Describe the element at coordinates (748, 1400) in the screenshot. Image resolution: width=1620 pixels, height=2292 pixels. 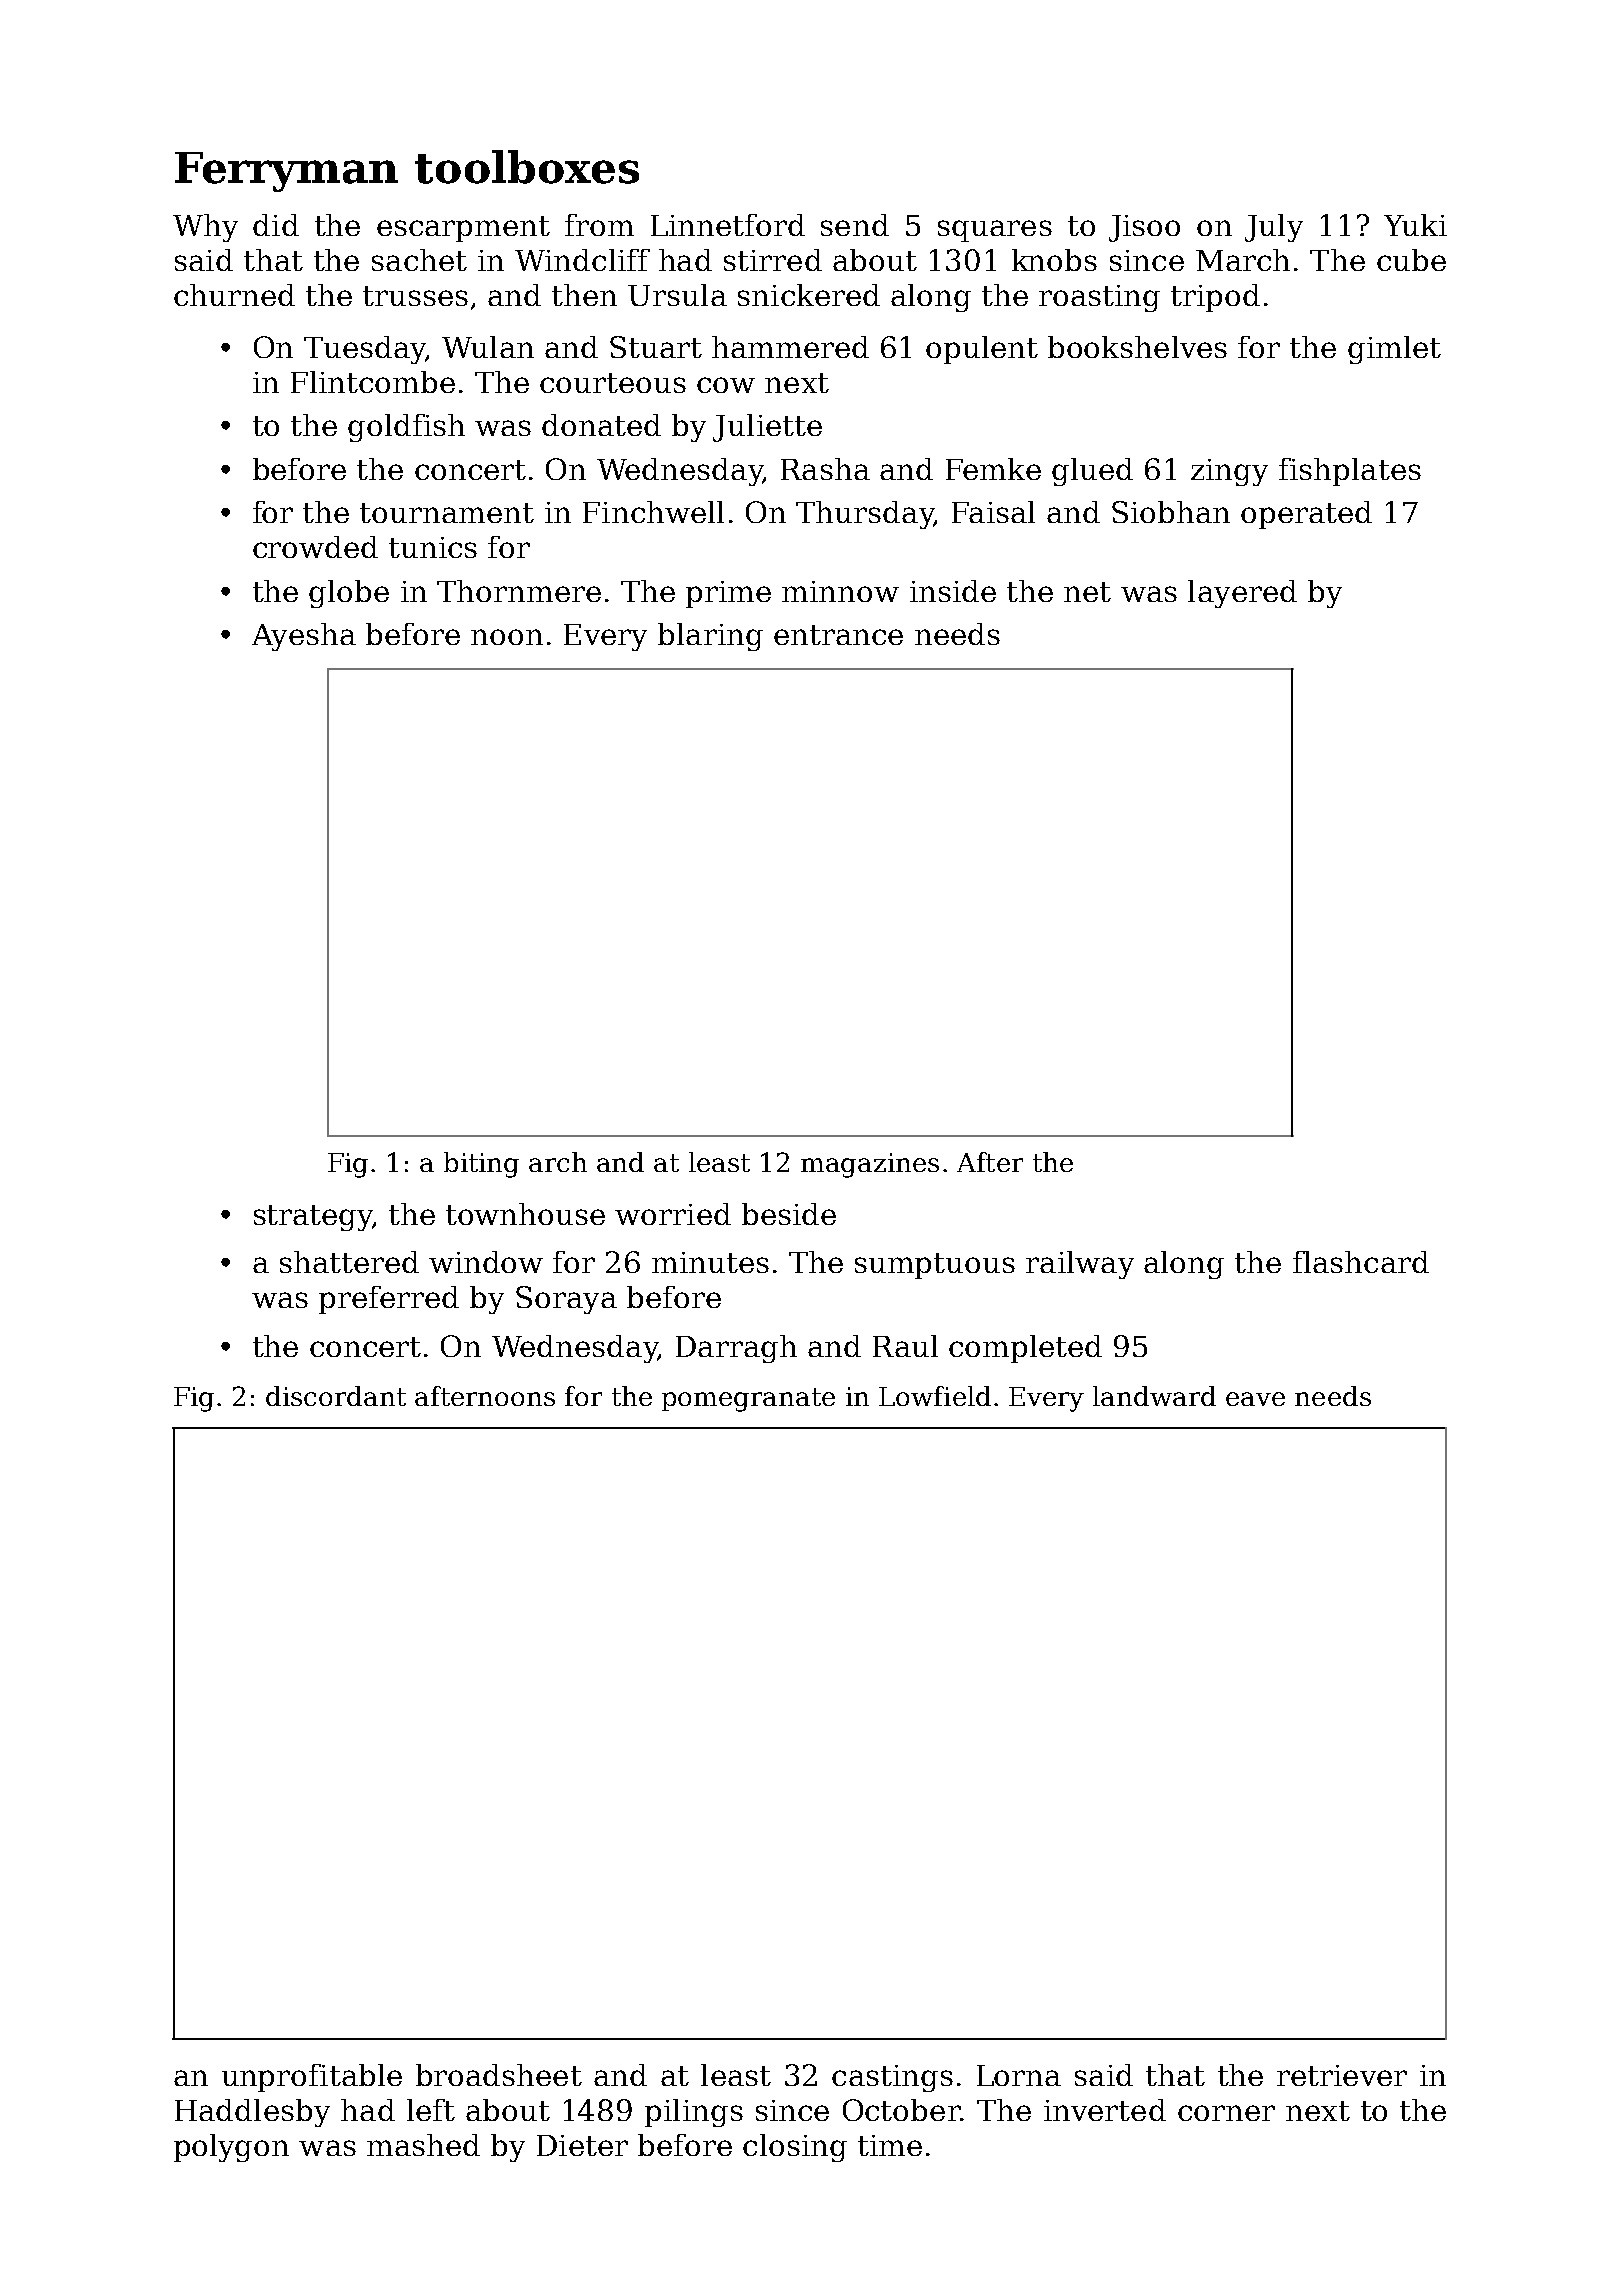
I see `pomegranate` at that location.
